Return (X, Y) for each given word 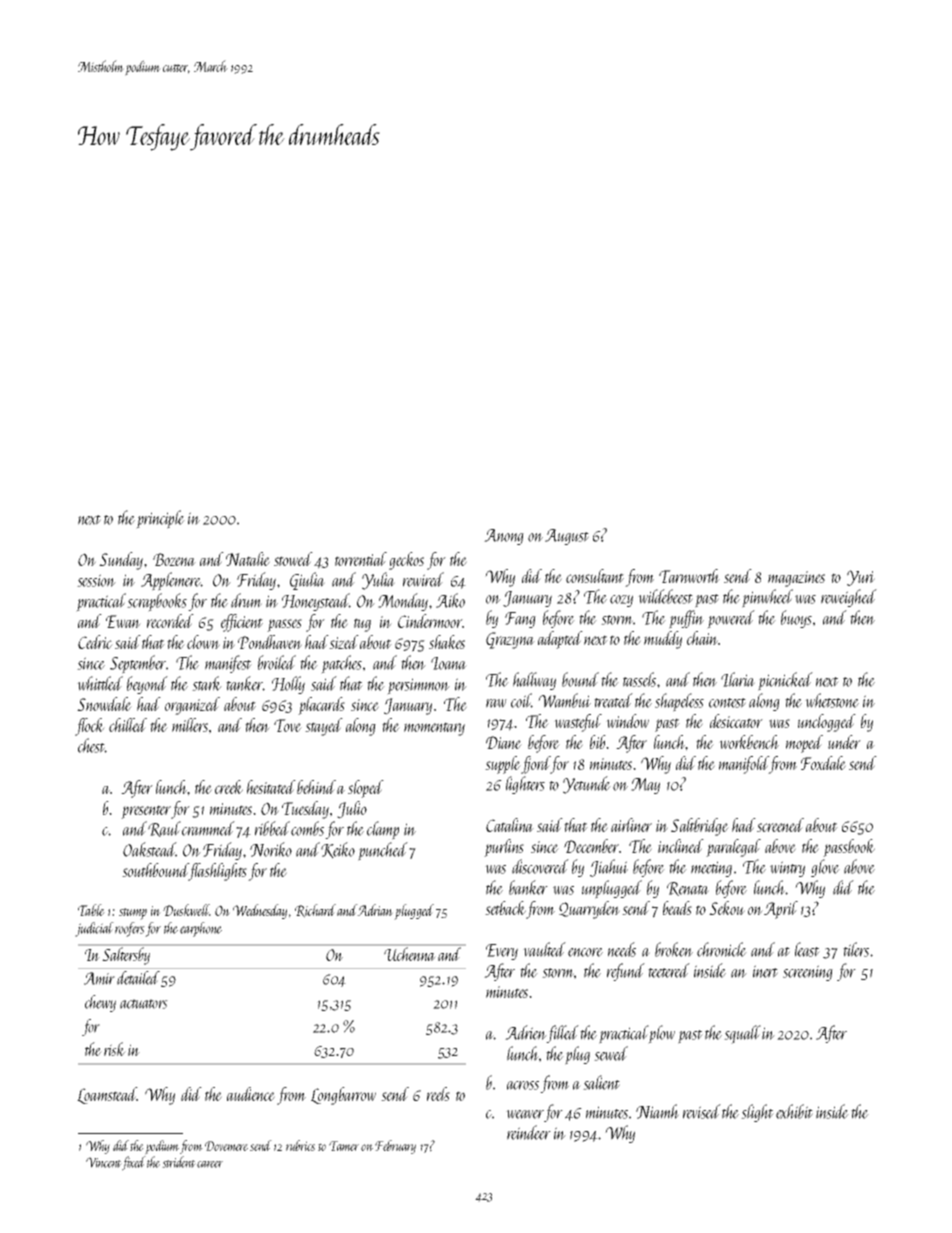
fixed (134, 1163)
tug (362, 625)
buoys (796, 619)
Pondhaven (270, 642)
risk (115, 1049)
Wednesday (260, 911)
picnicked (785, 681)
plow (662, 1034)
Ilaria (738, 679)
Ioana (449, 663)
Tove (288, 725)
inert (765, 971)
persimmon (418, 686)
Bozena (174, 559)
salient (601, 1082)
